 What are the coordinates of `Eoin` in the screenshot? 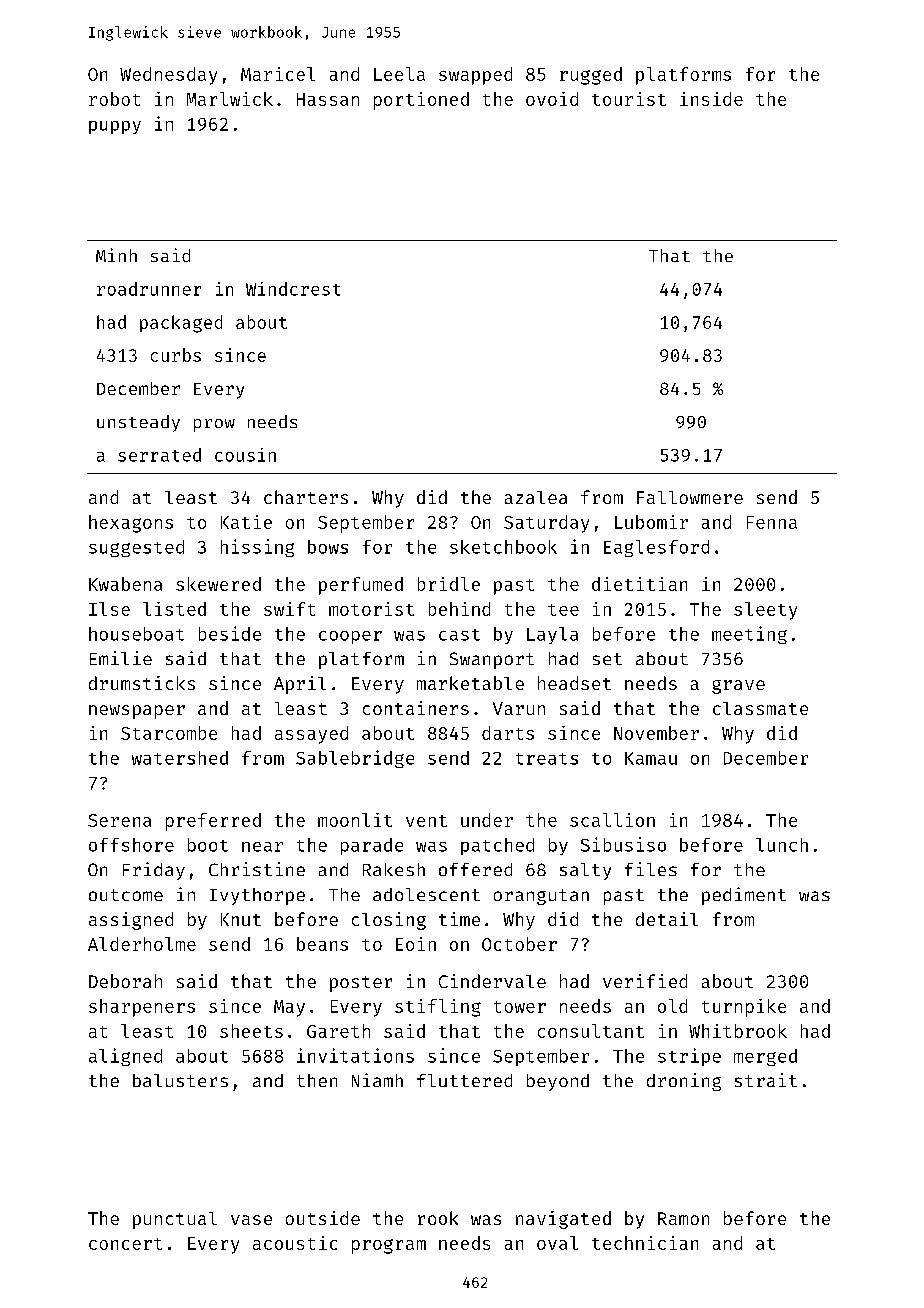 It's located at (416, 944).
